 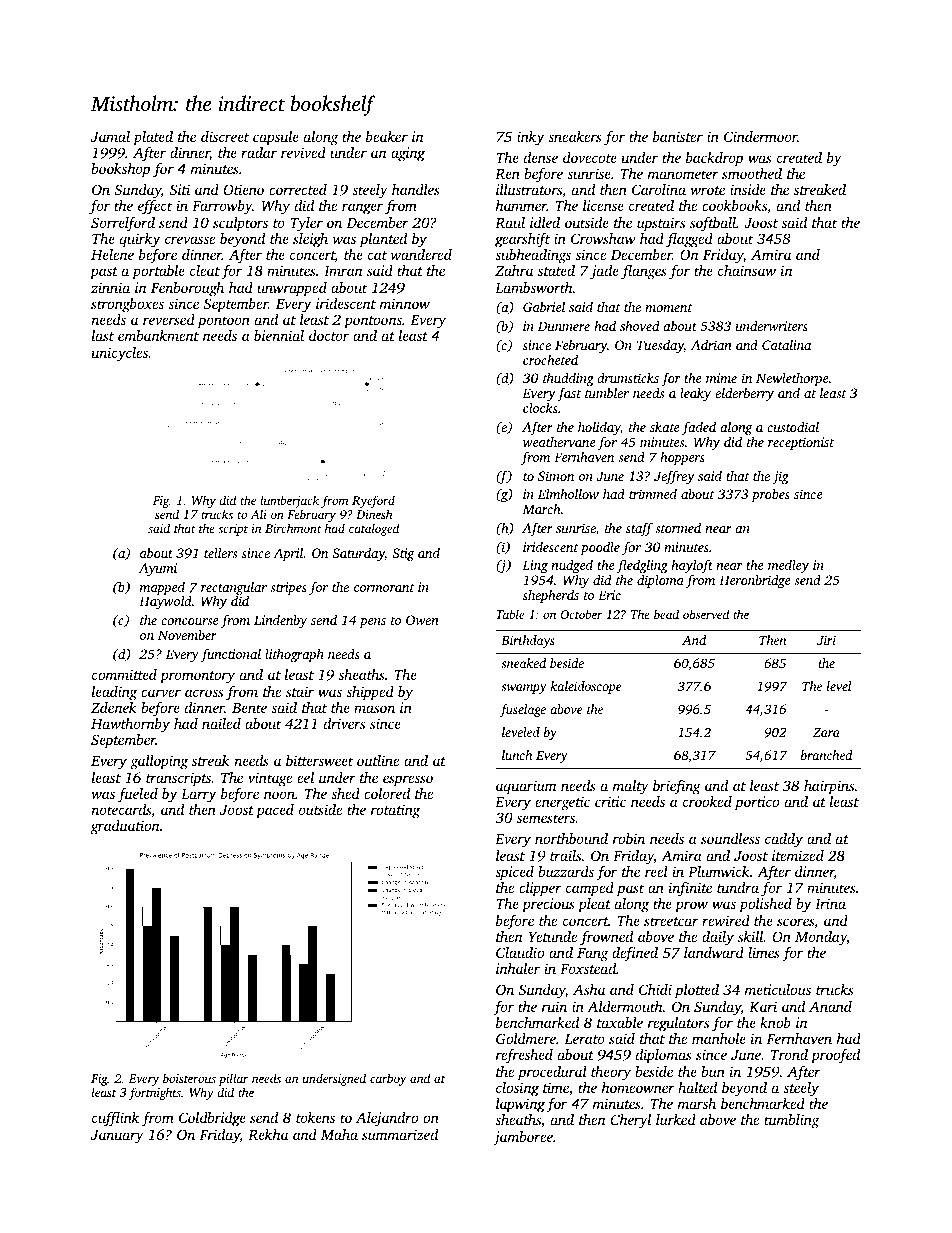 What do you see at coordinates (781, 477) in the screenshot?
I see `jig` at bounding box center [781, 477].
